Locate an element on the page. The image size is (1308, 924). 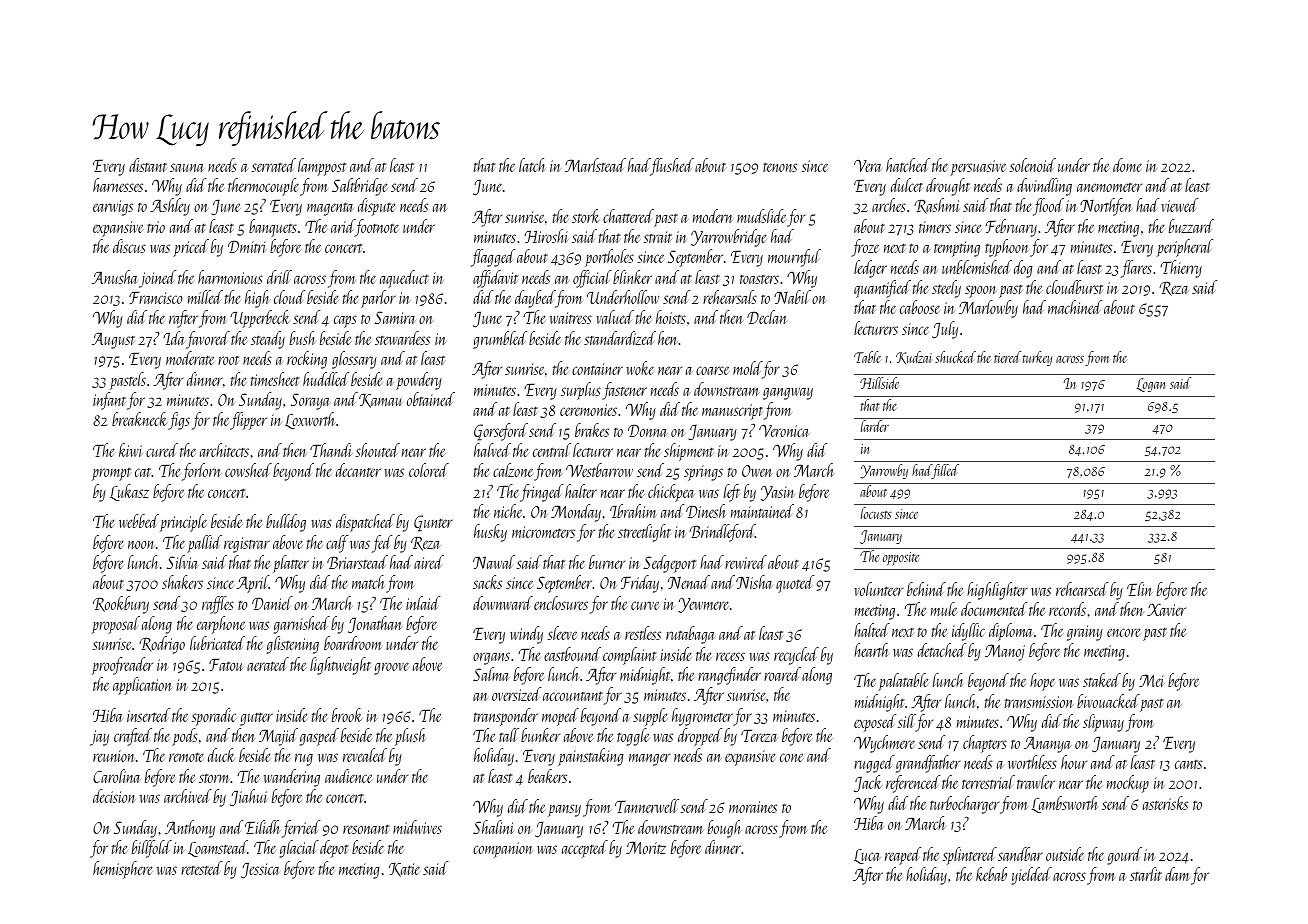
solenoid is located at coordinates (1033, 165).
